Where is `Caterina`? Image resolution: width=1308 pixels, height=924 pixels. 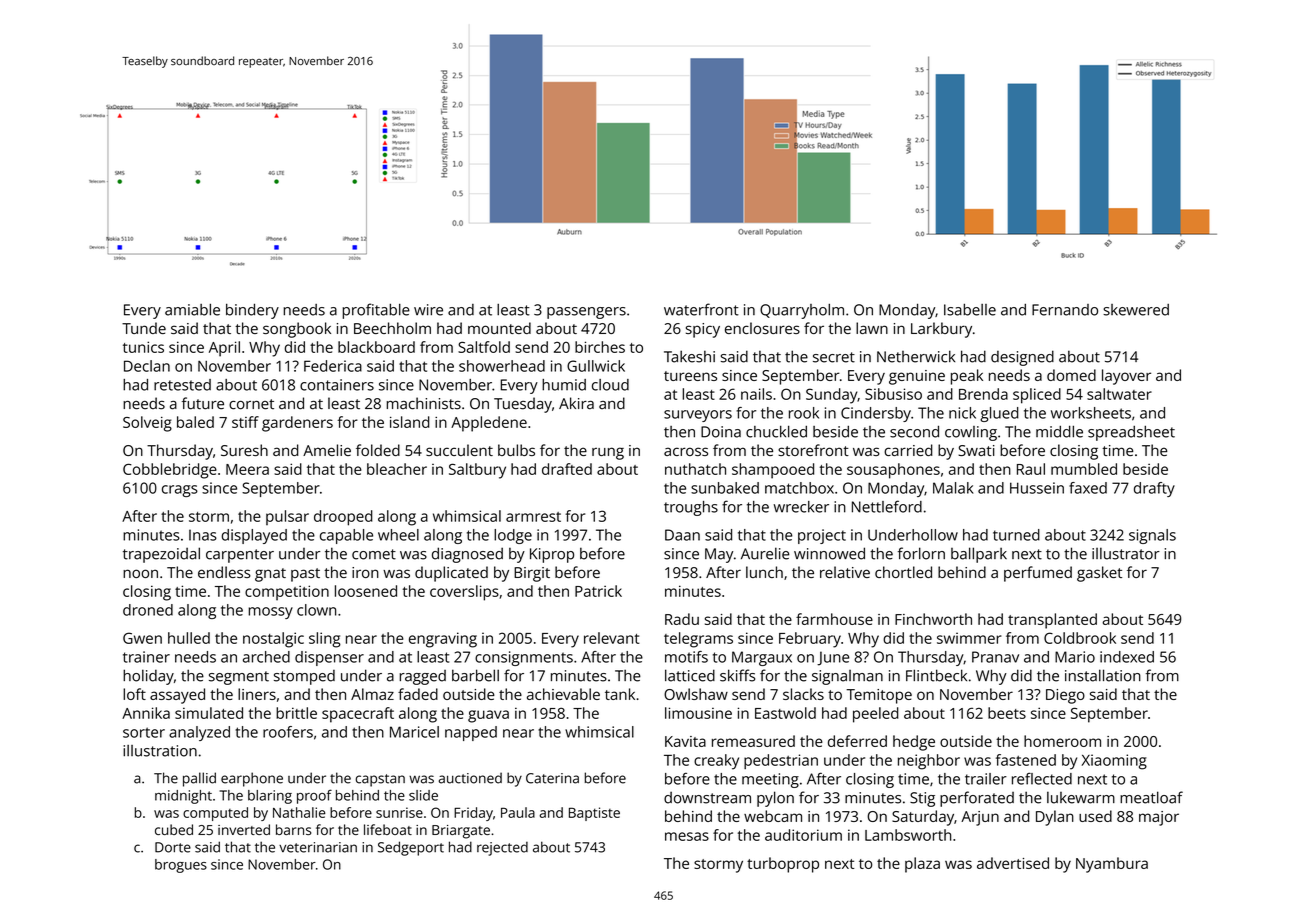 Caterina is located at coordinates (552, 778).
